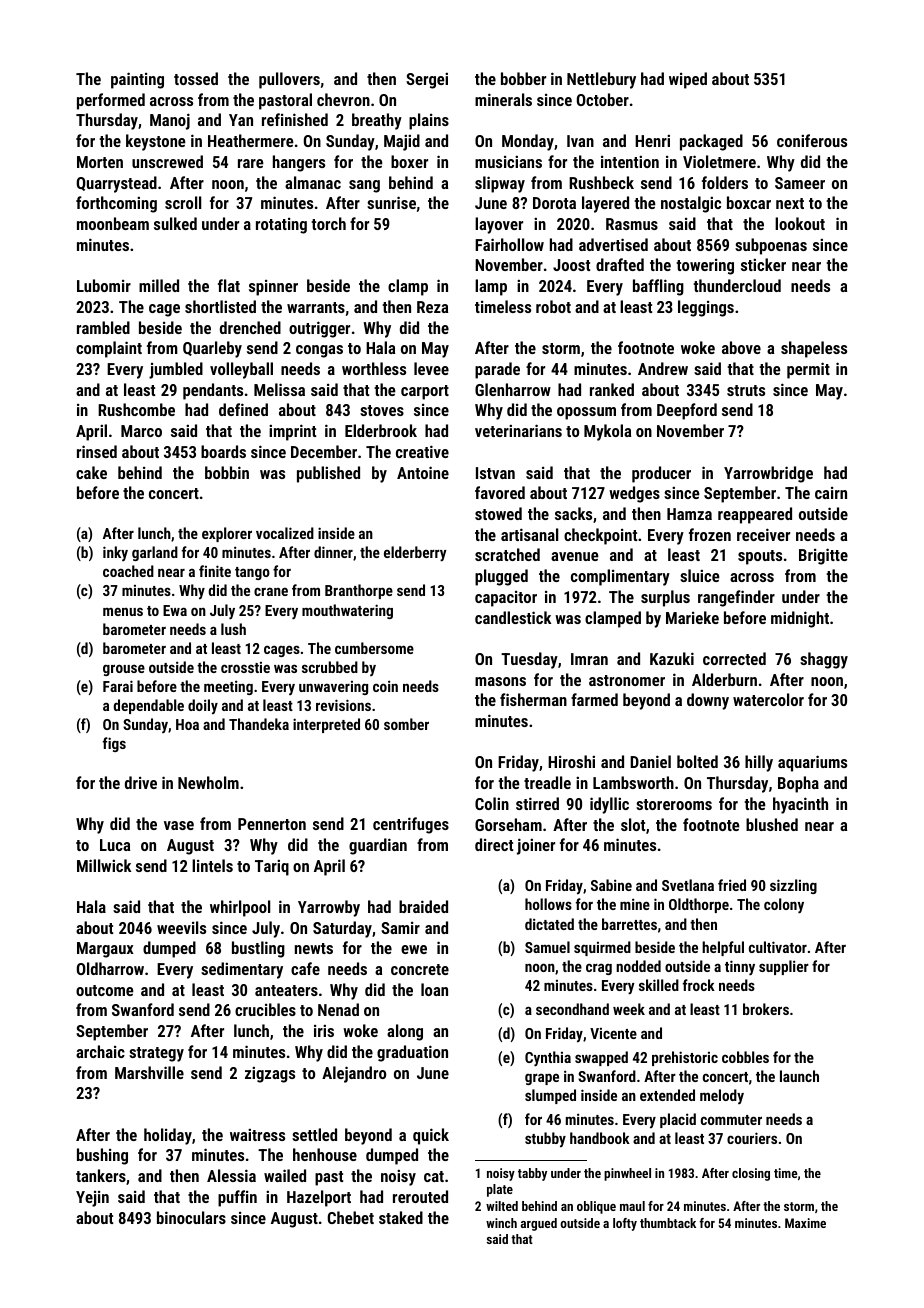 The width and height of the image is (924, 1308). I want to click on figs, so click(114, 744).
